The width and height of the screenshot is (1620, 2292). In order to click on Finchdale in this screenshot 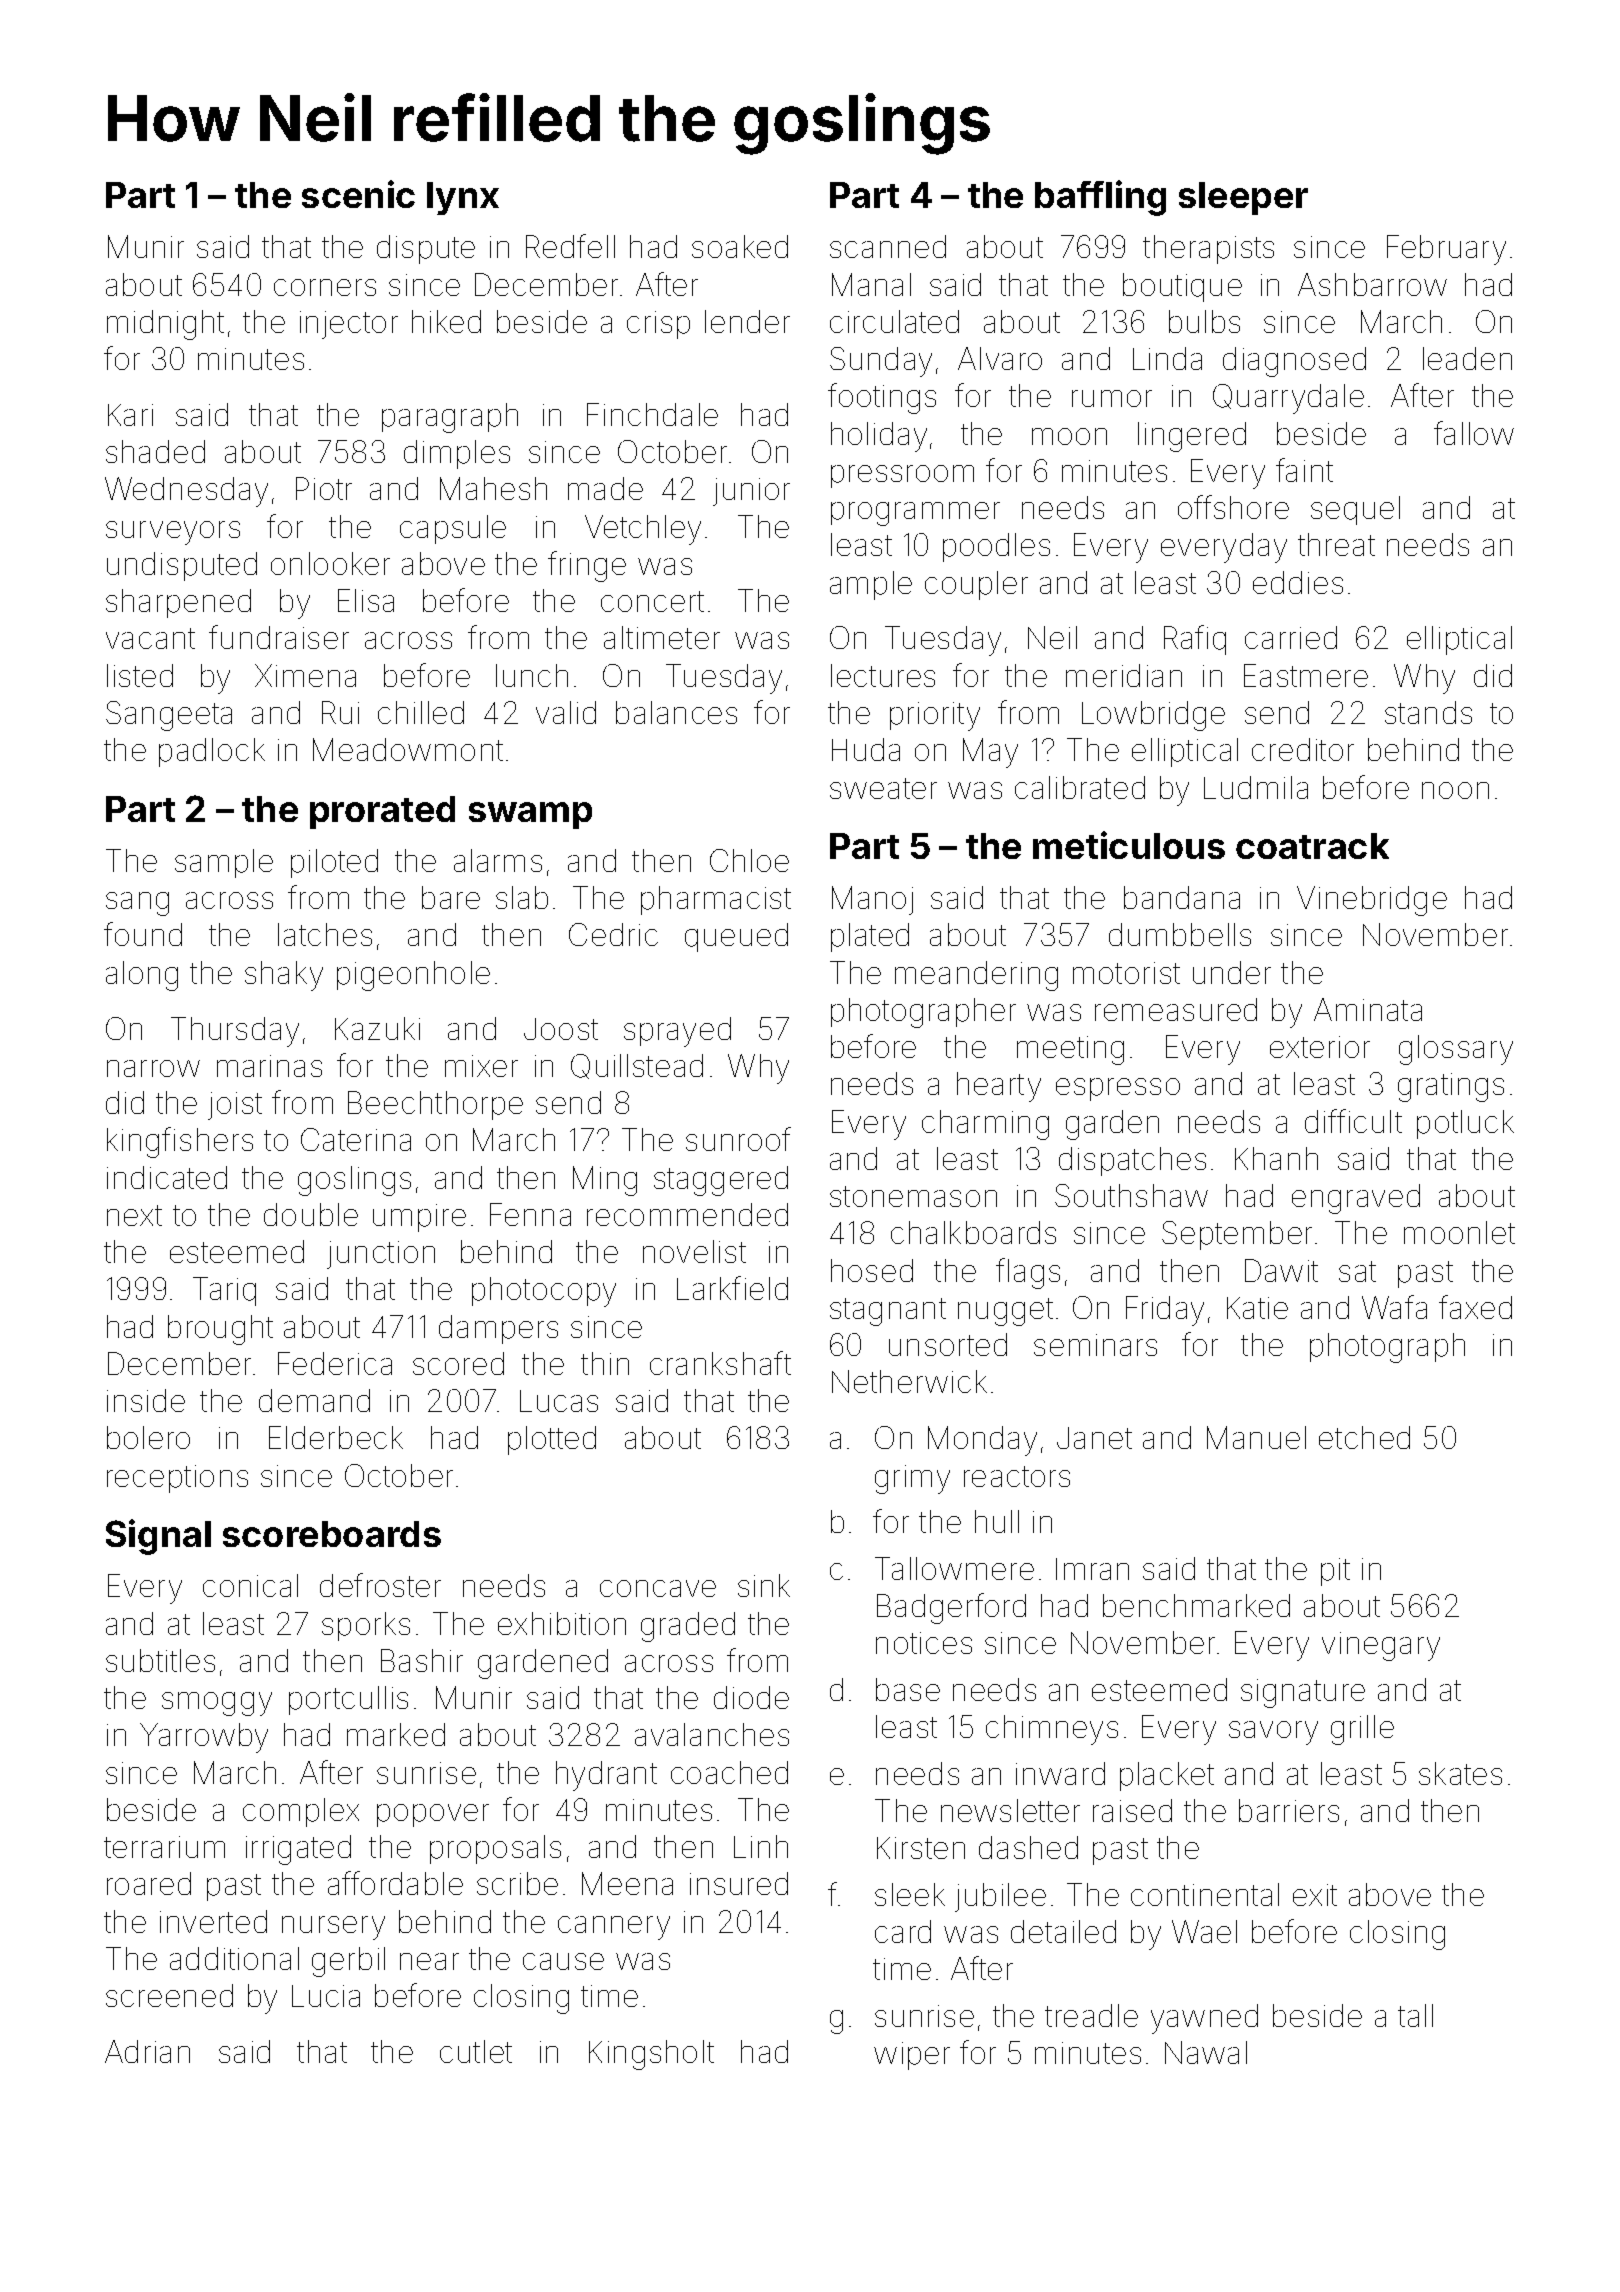, I will do `click(652, 414)`.
